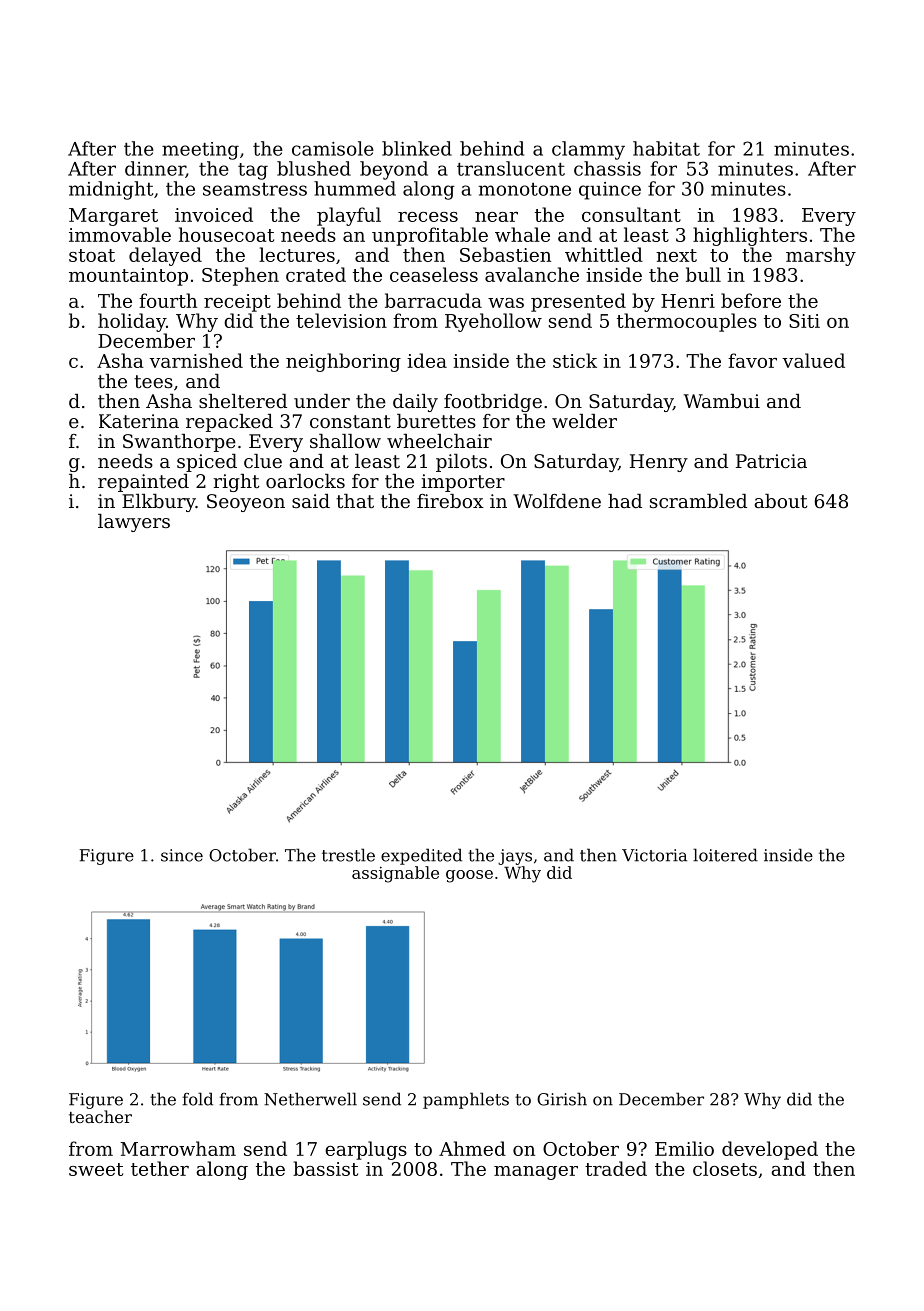 The image size is (924, 1311). I want to click on loitered, so click(725, 855).
